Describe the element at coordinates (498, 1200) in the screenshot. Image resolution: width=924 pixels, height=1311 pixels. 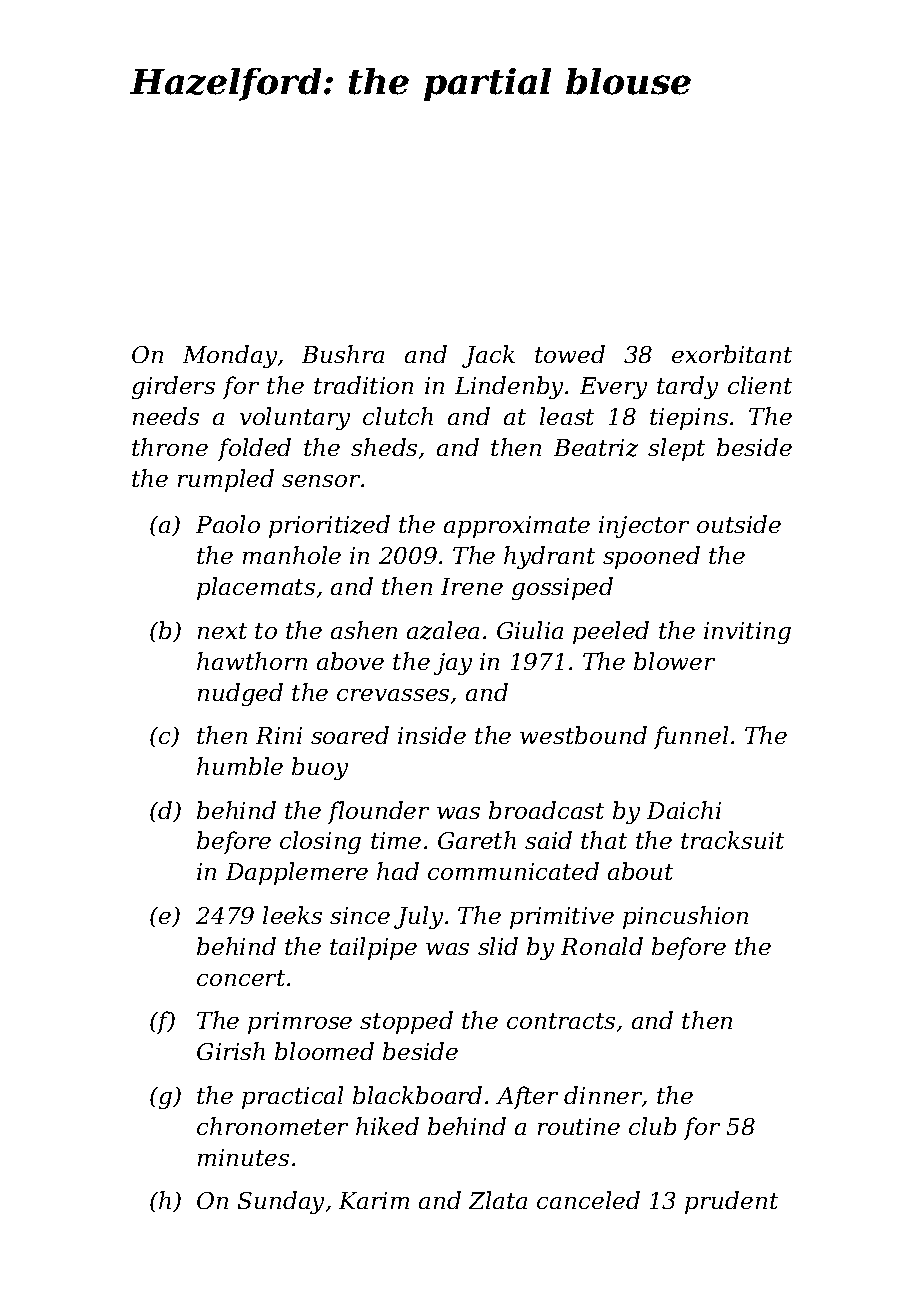
I see `Zlata` at that location.
